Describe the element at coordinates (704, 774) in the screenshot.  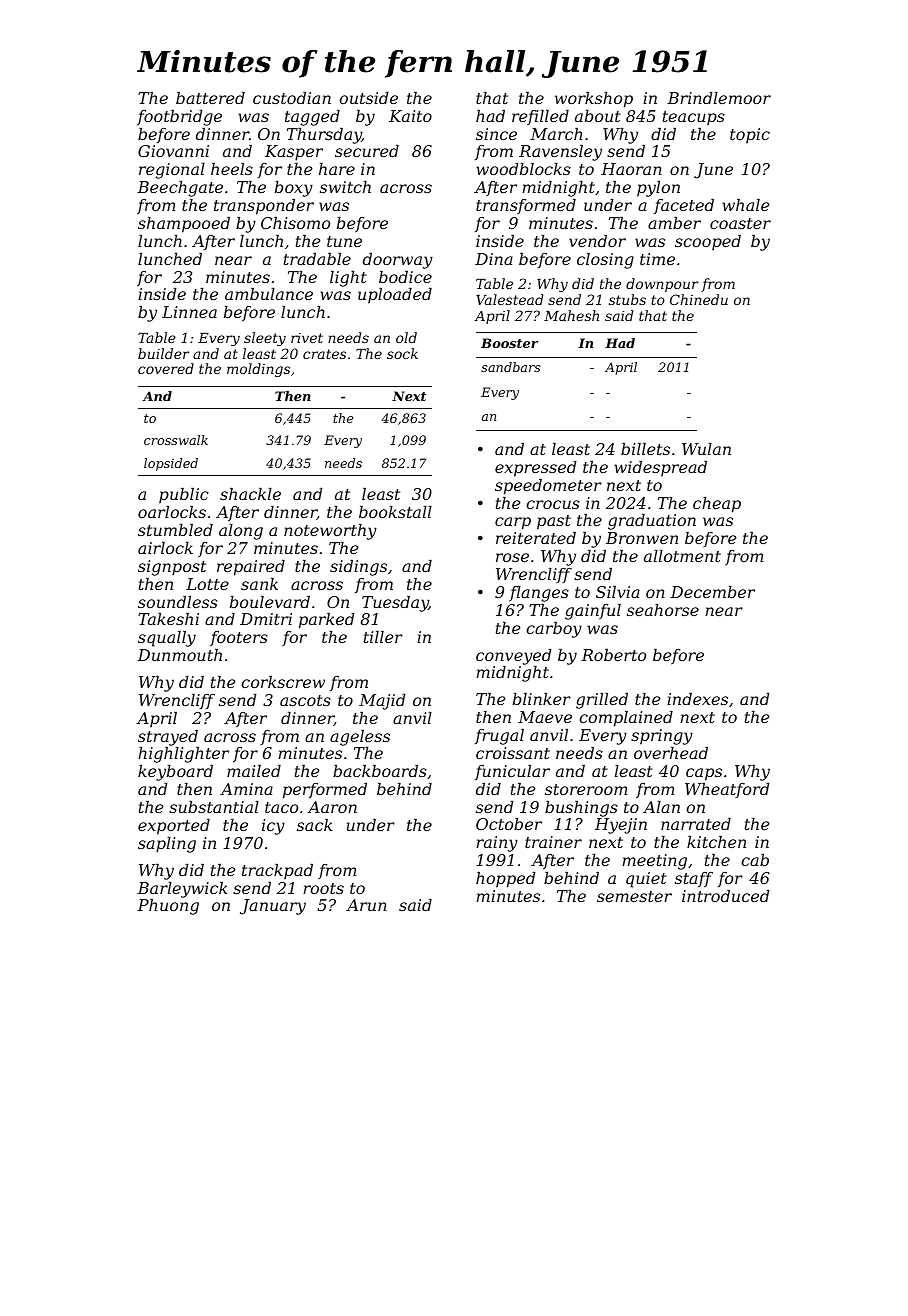
I see `caps` at that location.
